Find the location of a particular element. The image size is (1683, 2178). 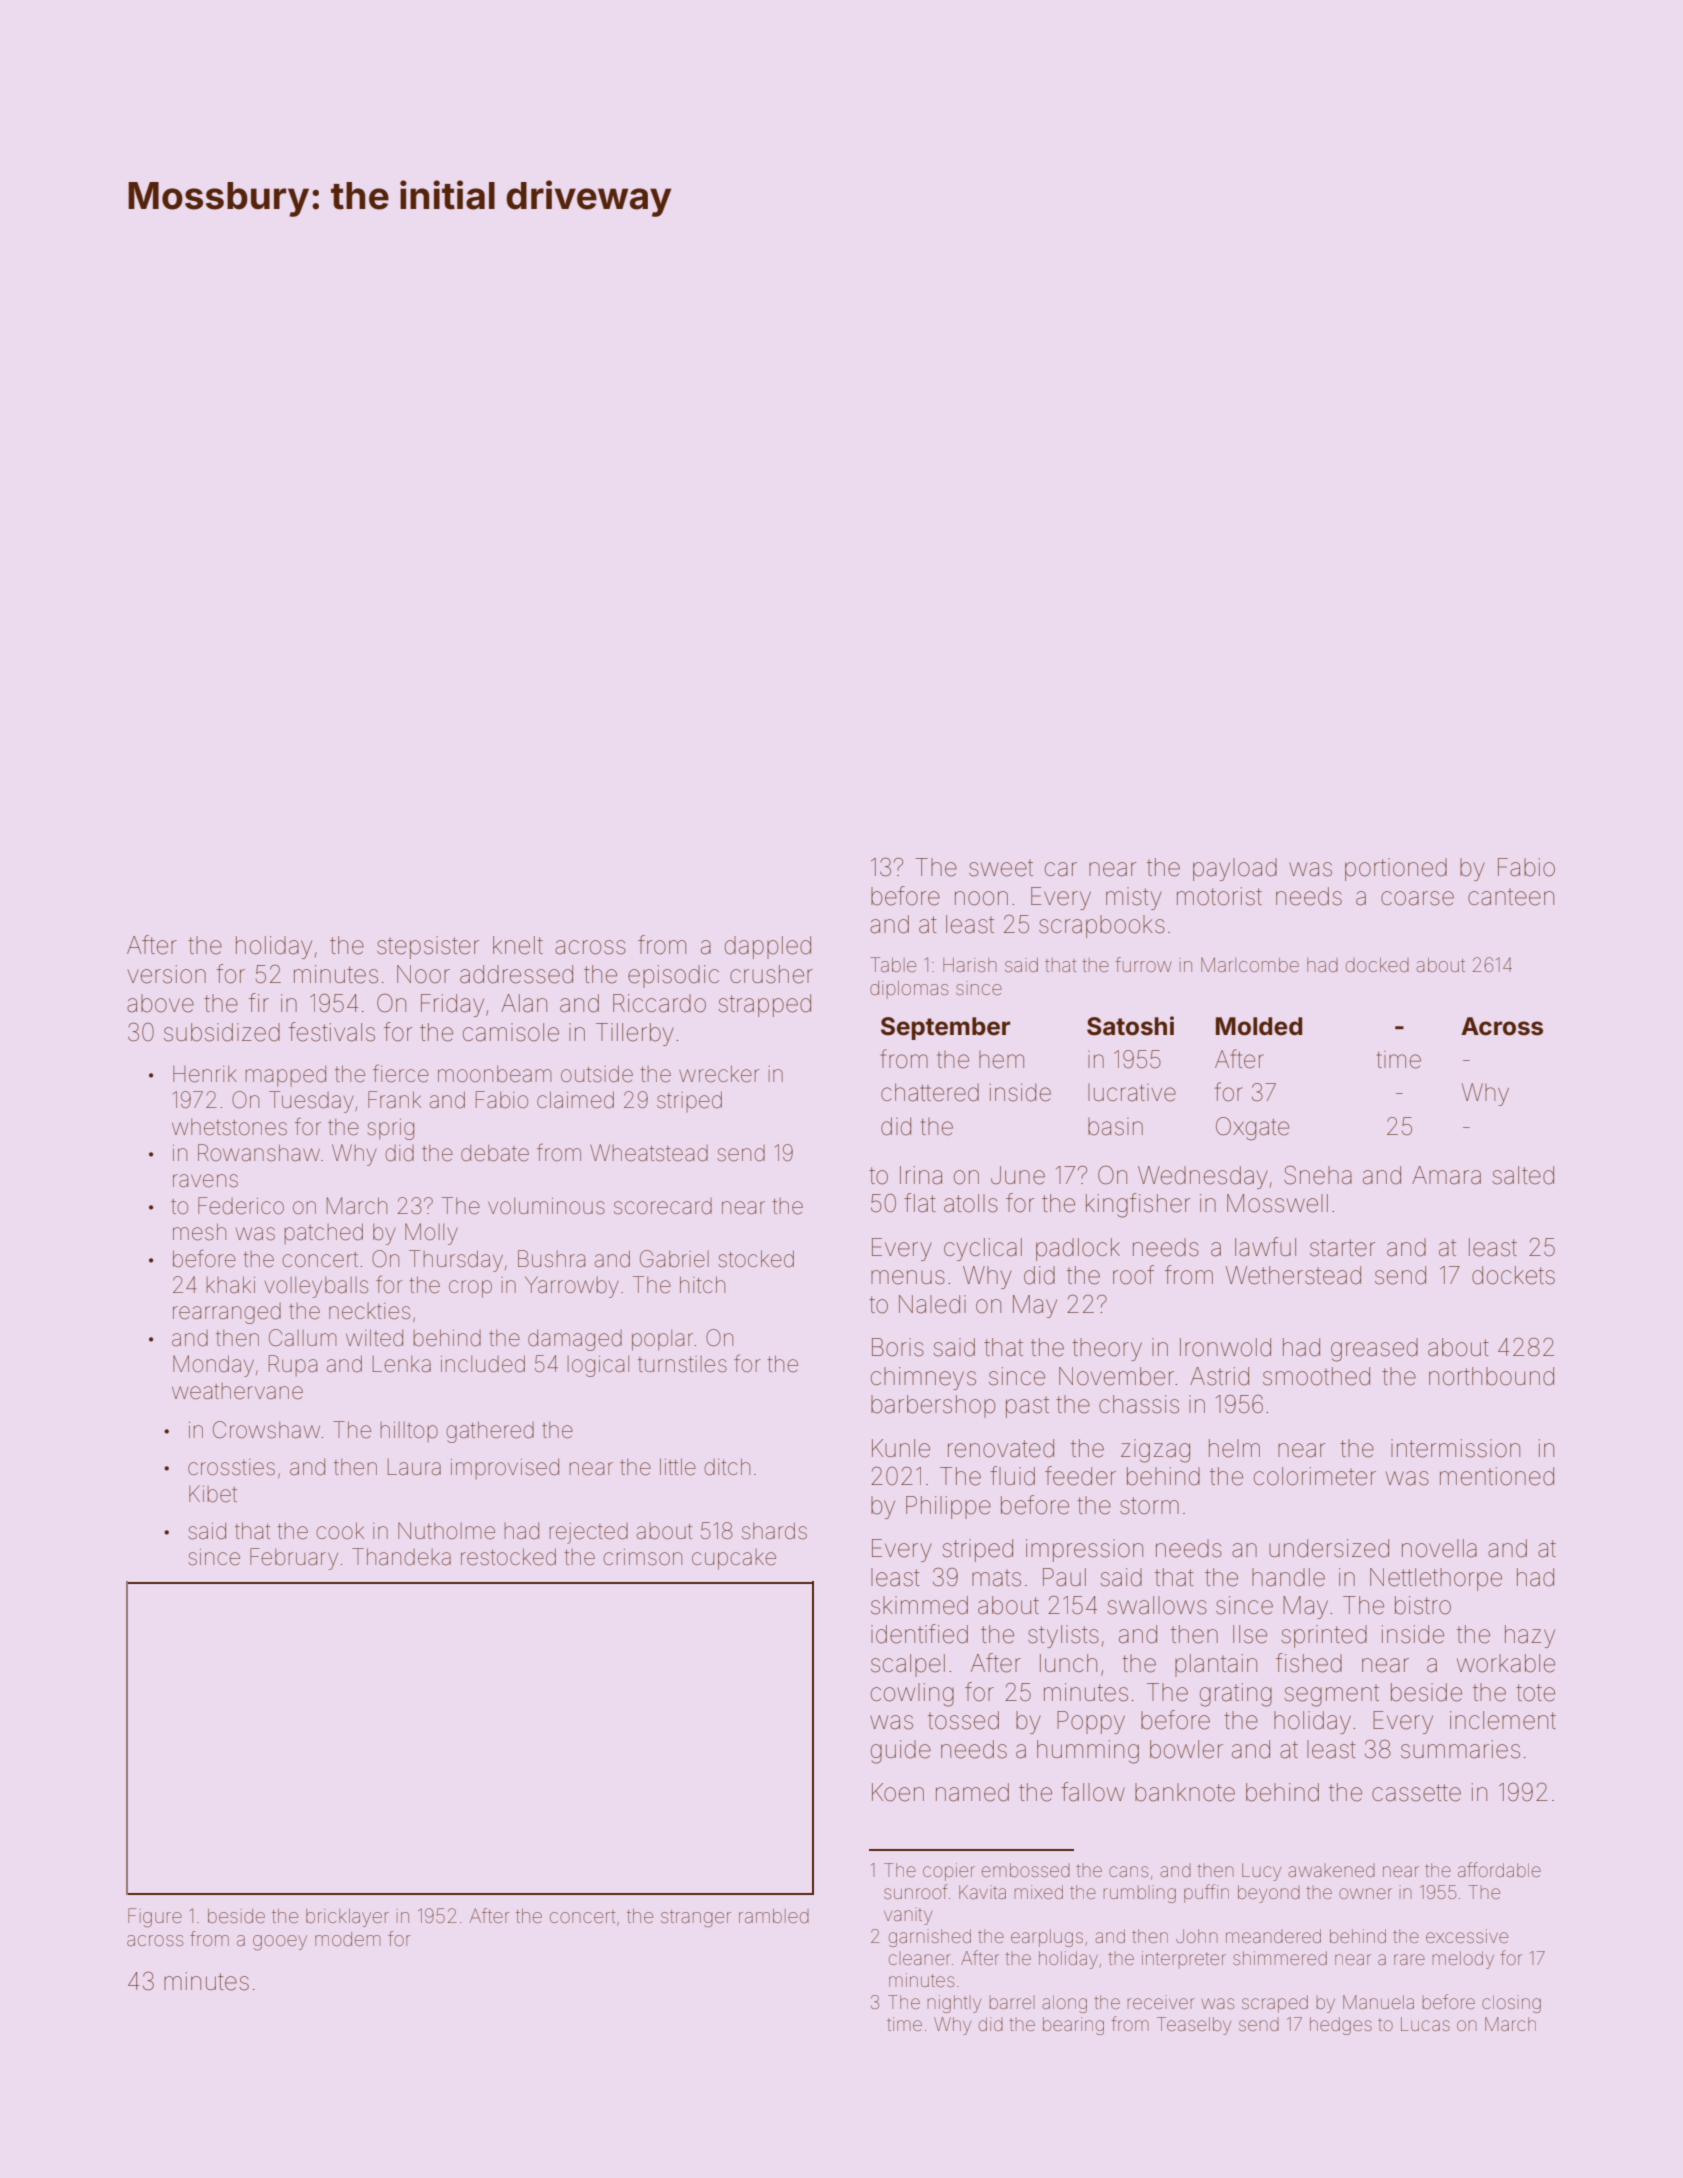

nightly is located at coordinates (954, 2004).
